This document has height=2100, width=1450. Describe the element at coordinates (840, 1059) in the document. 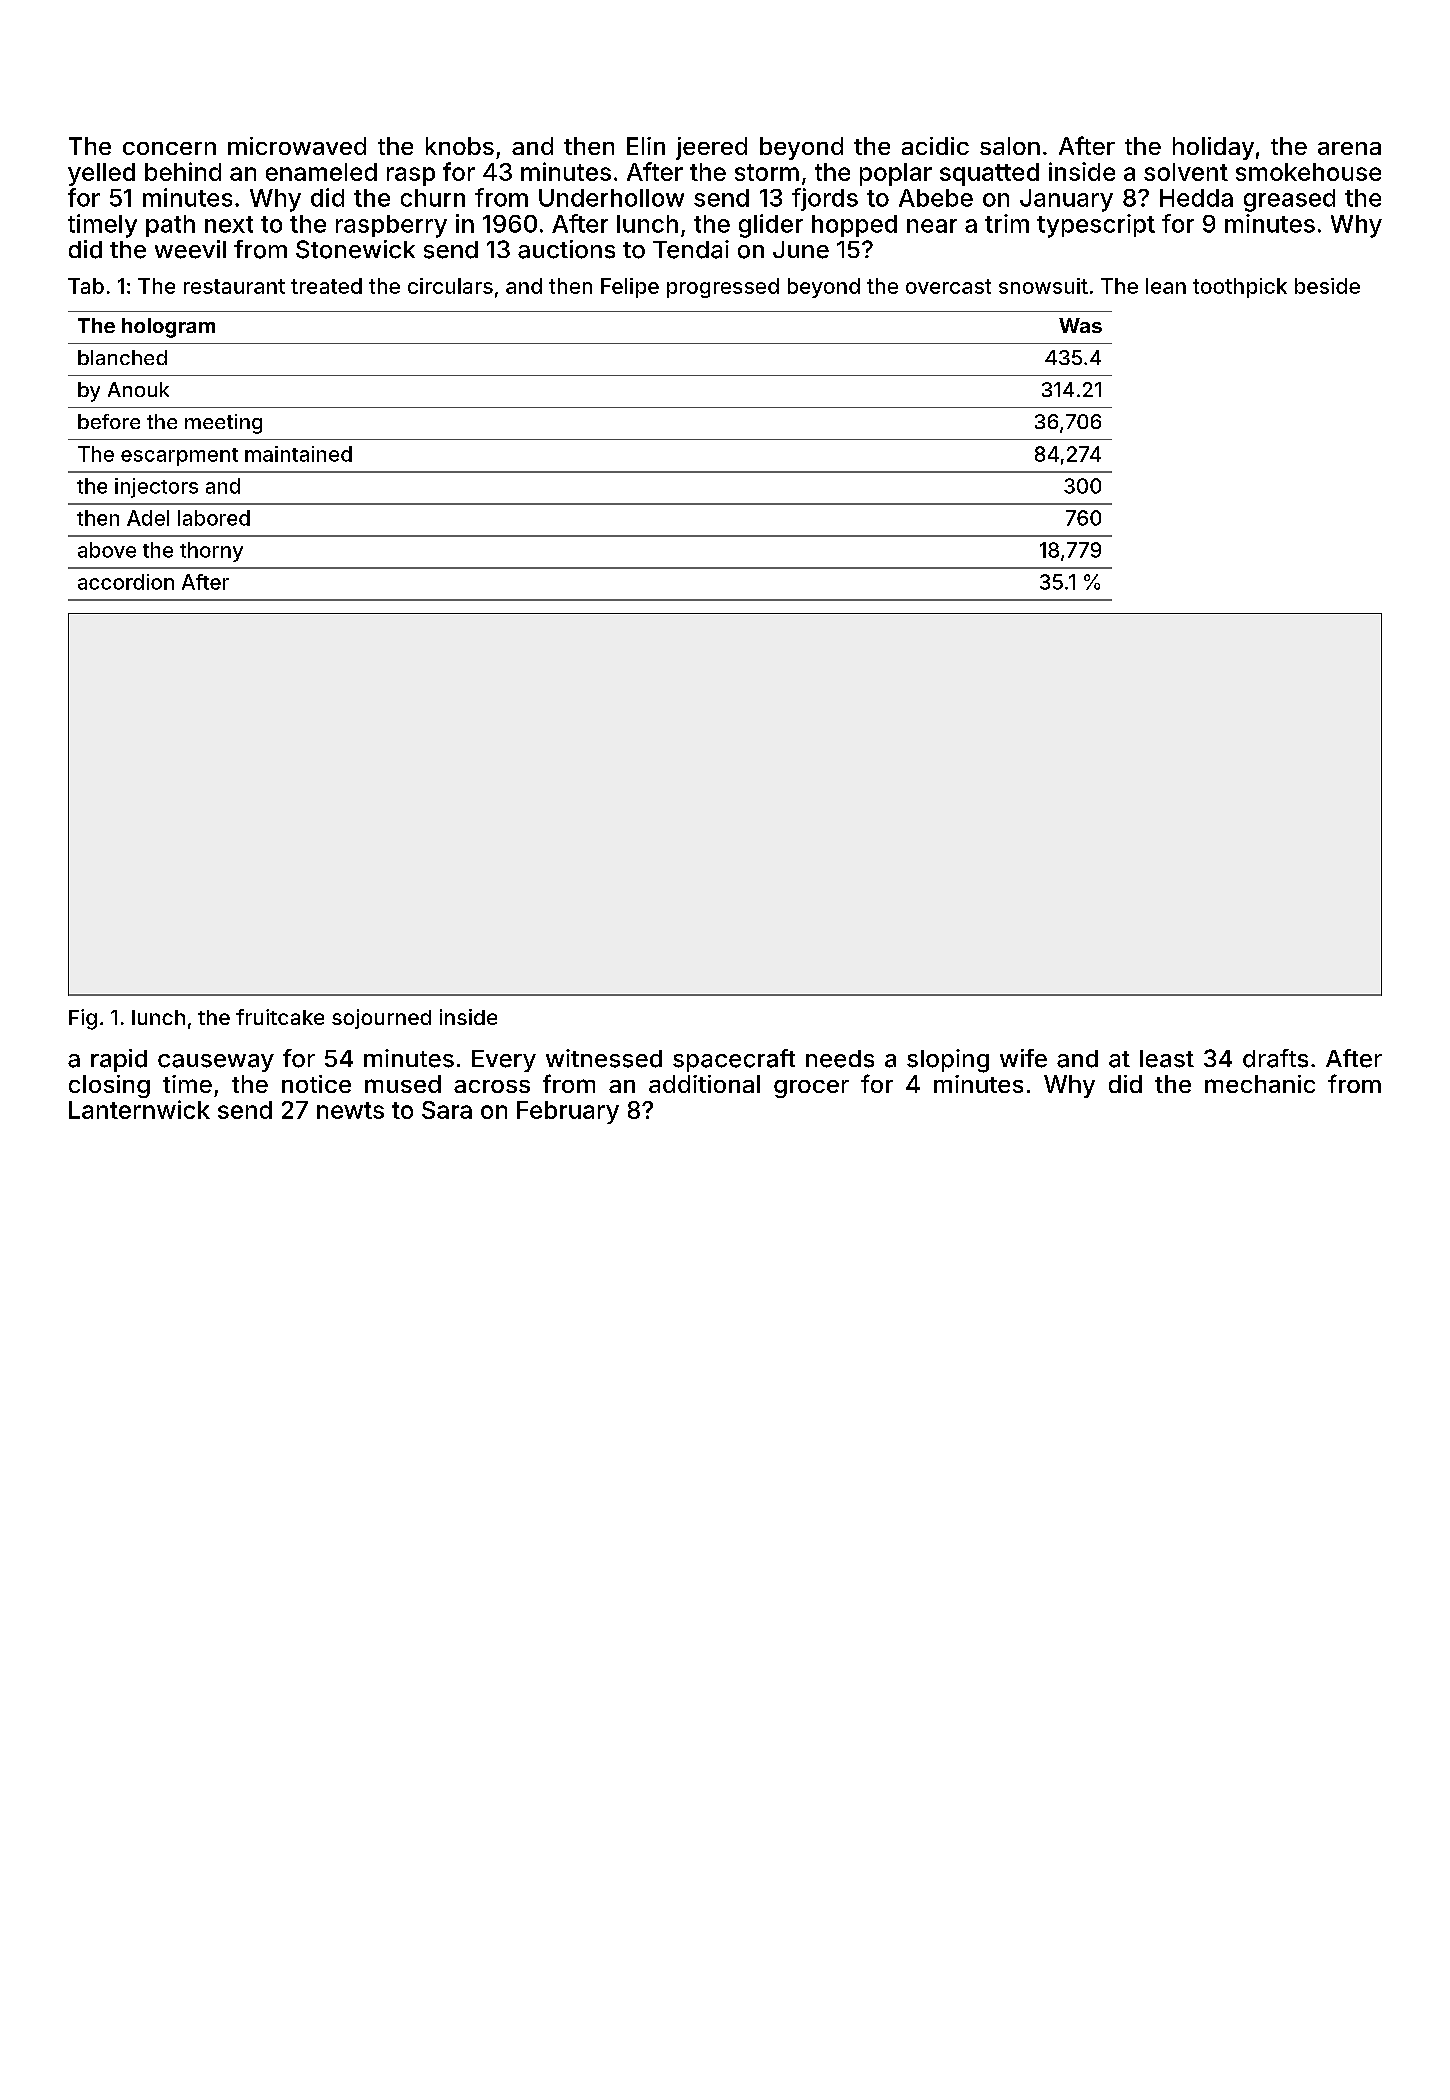

I see `needs` at that location.
